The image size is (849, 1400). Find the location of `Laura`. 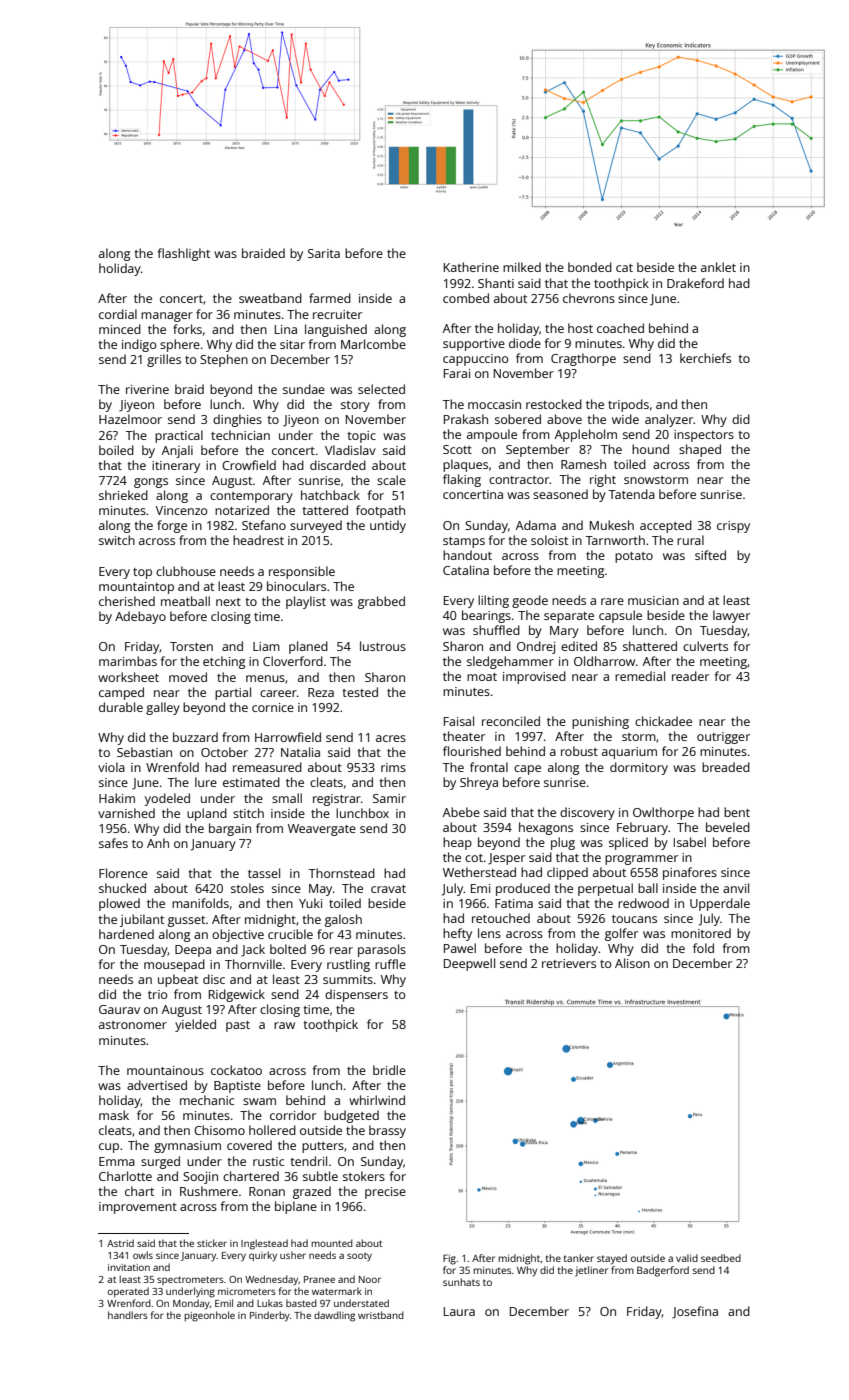

Laura is located at coordinates (459, 1311).
